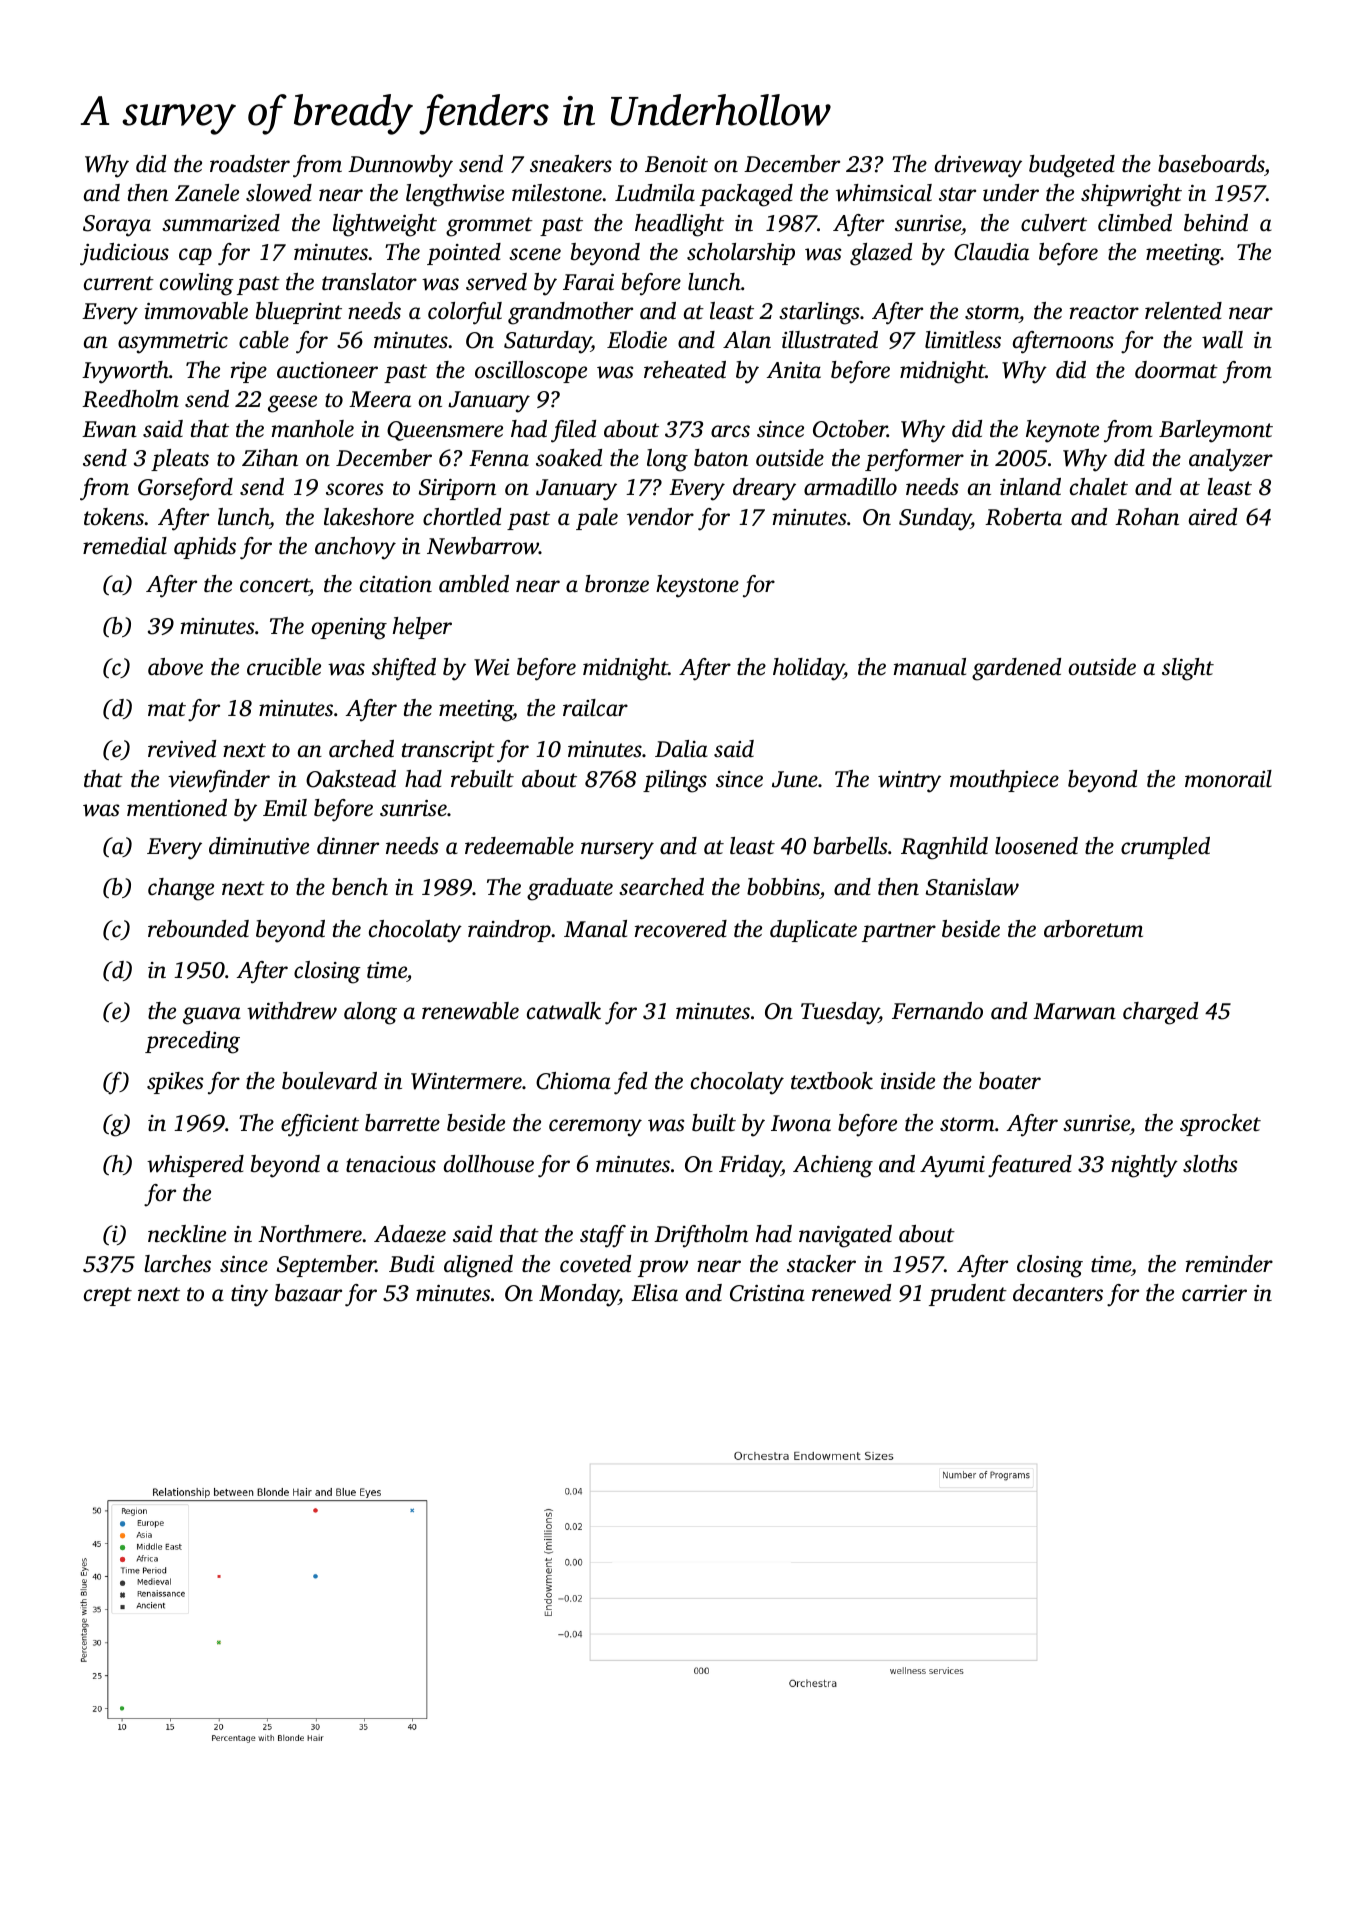  What do you see at coordinates (978, 166) in the screenshot?
I see `driveway` at bounding box center [978, 166].
